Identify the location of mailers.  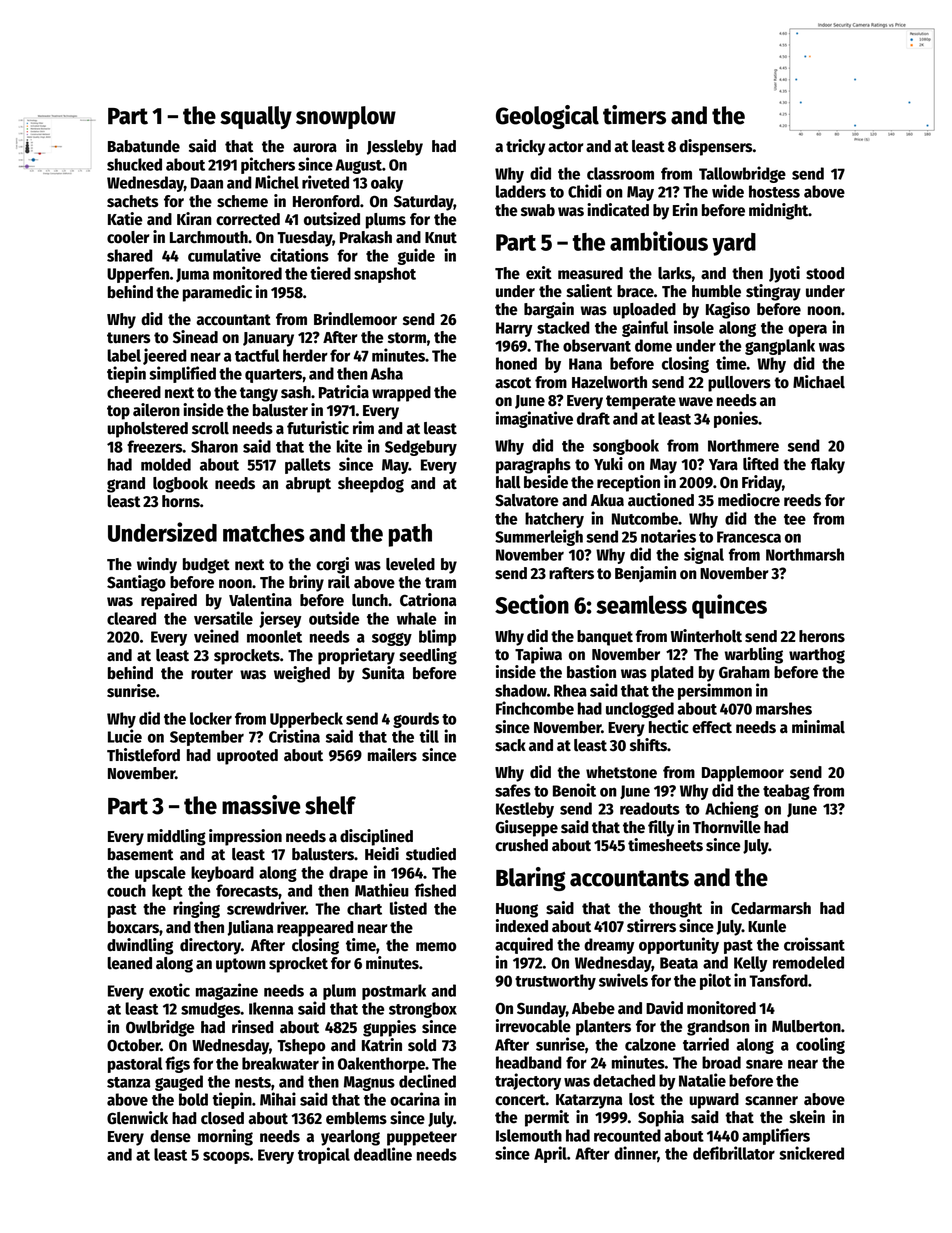
(392, 755).
